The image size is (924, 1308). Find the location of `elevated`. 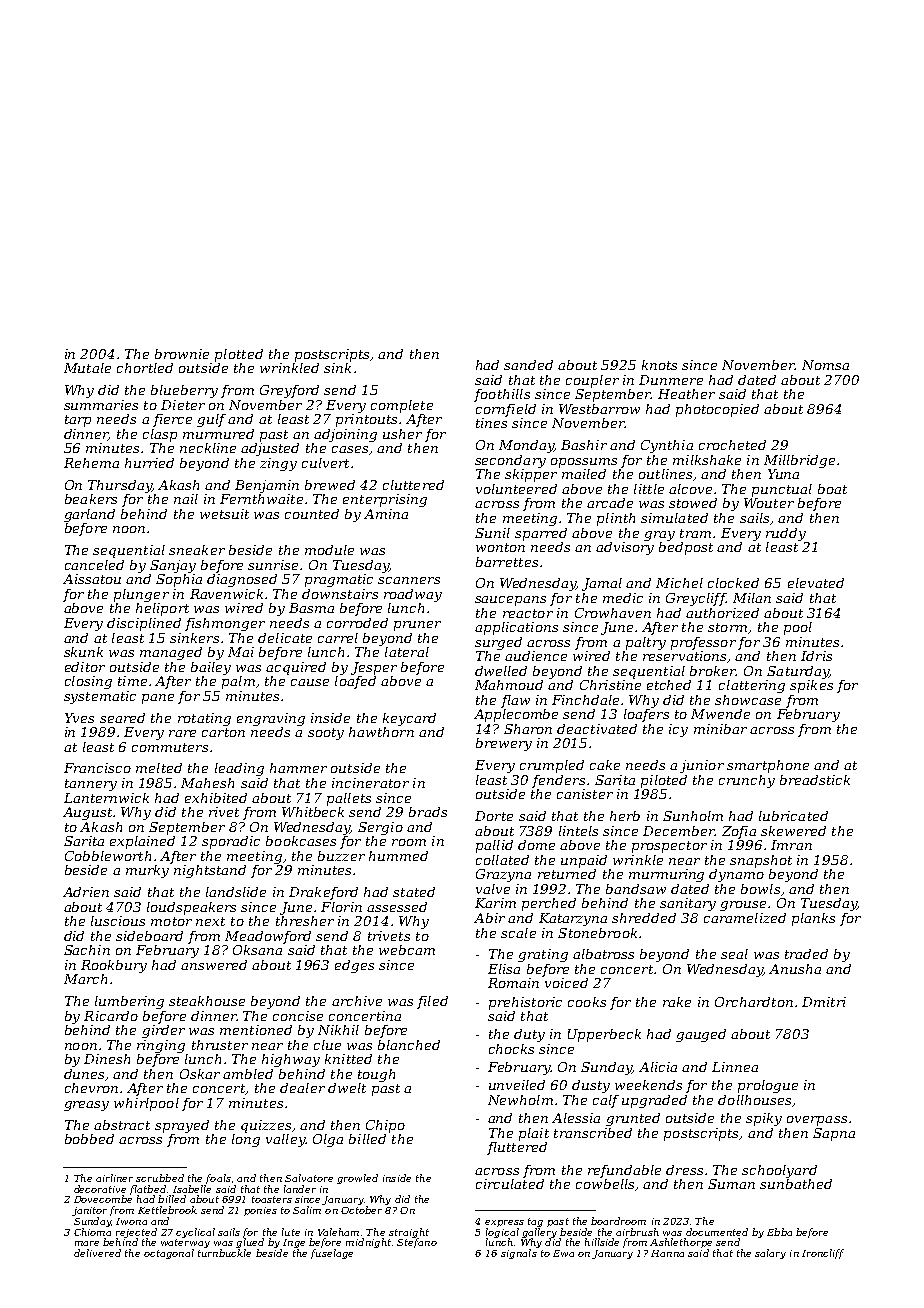

elevated is located at coordinates (816, 583).
